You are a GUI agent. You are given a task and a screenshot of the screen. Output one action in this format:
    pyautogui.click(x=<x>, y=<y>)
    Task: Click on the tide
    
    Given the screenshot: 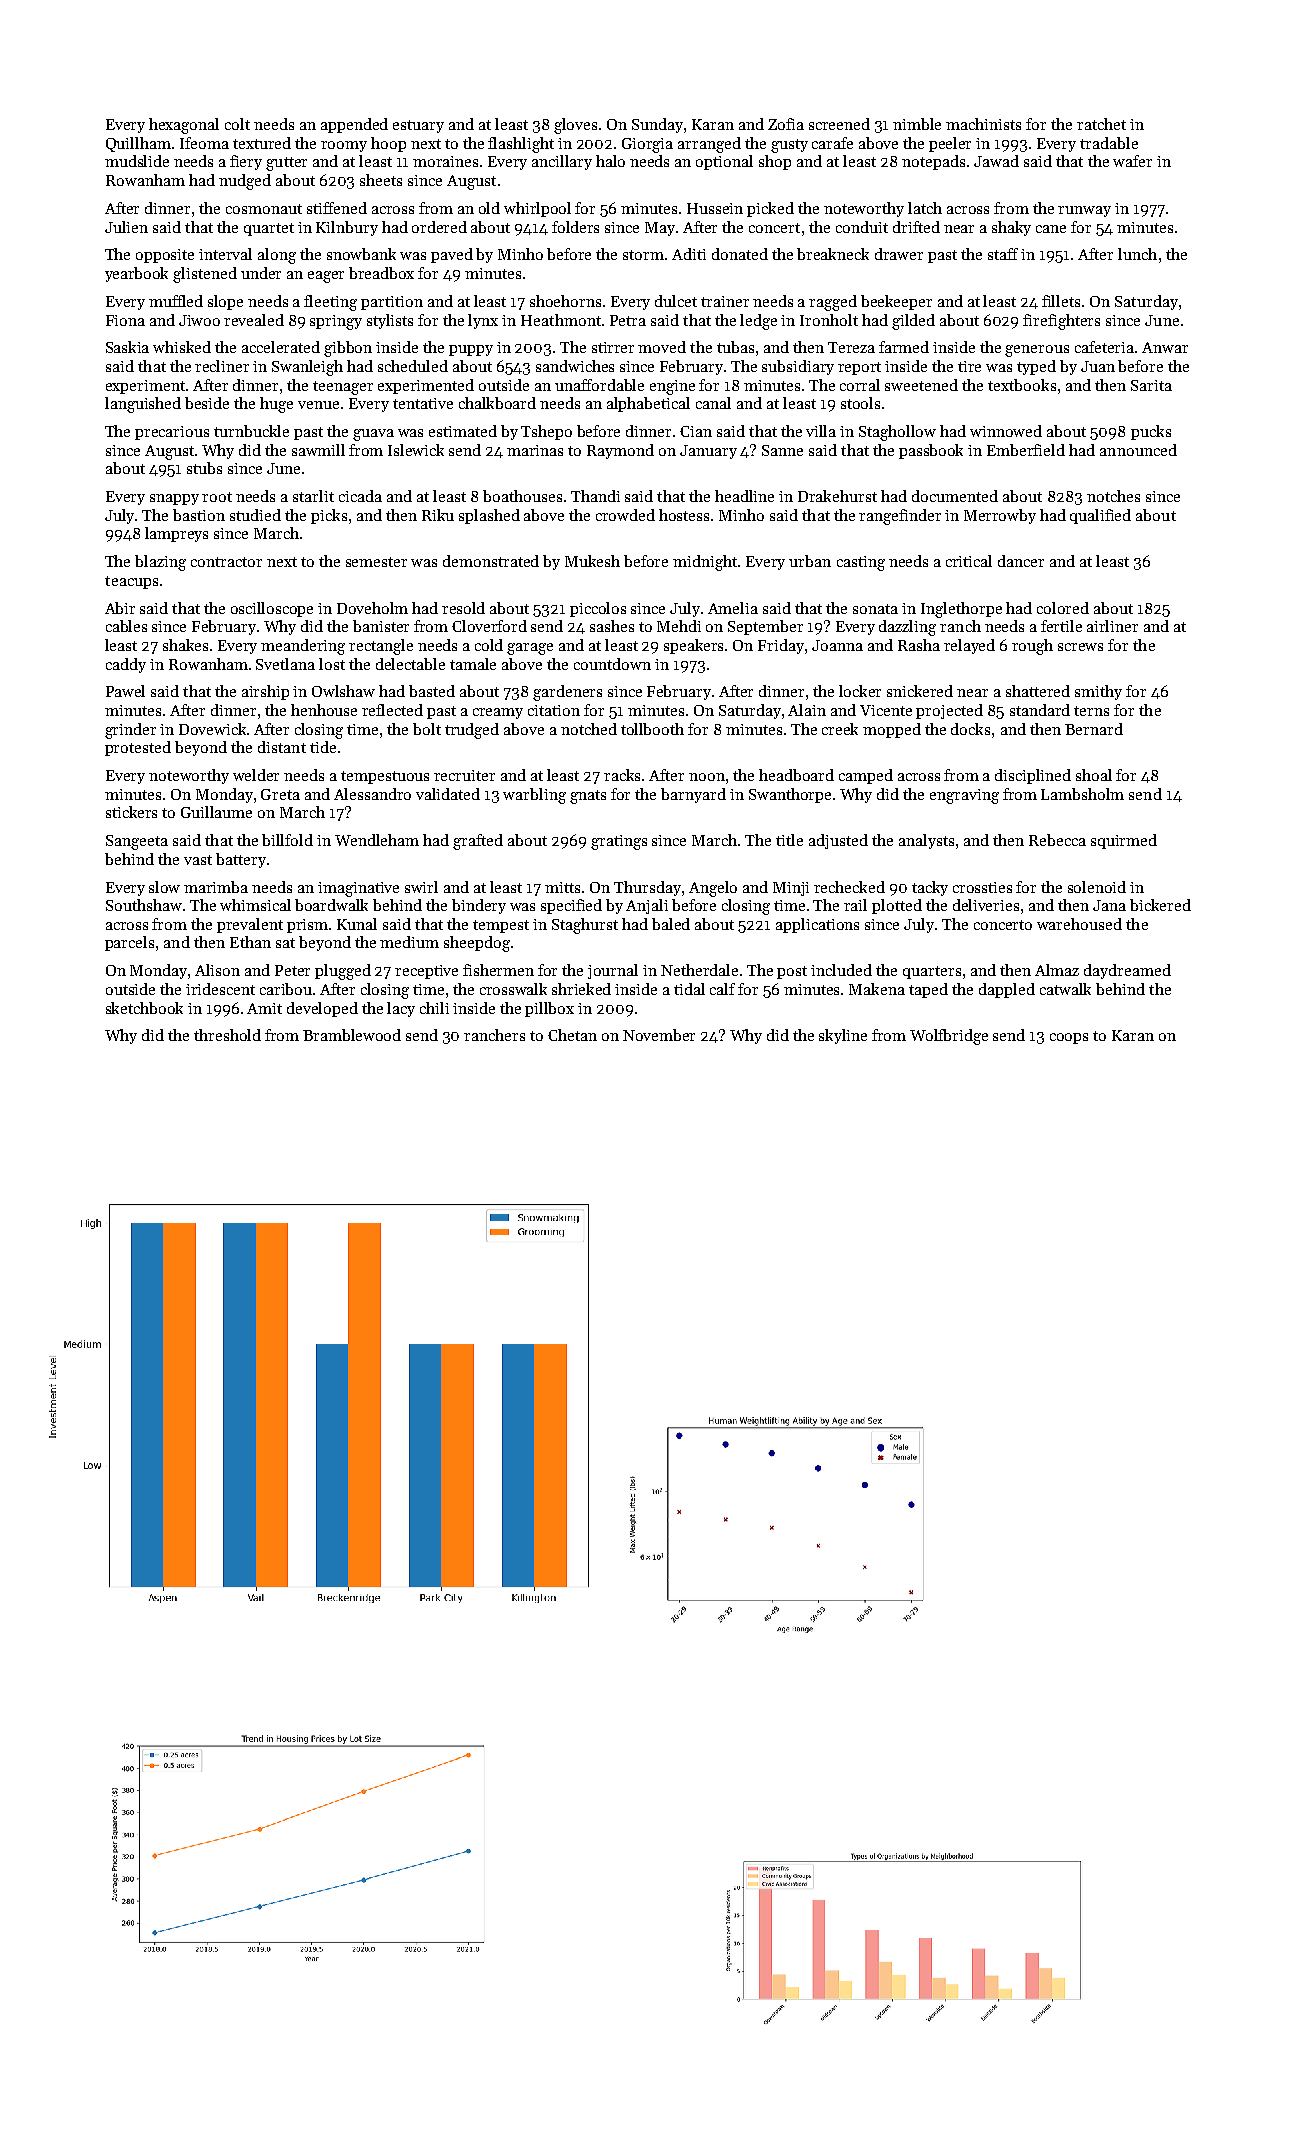 What is the action you would take?
    pyautogui.click(x=323, y=747)
